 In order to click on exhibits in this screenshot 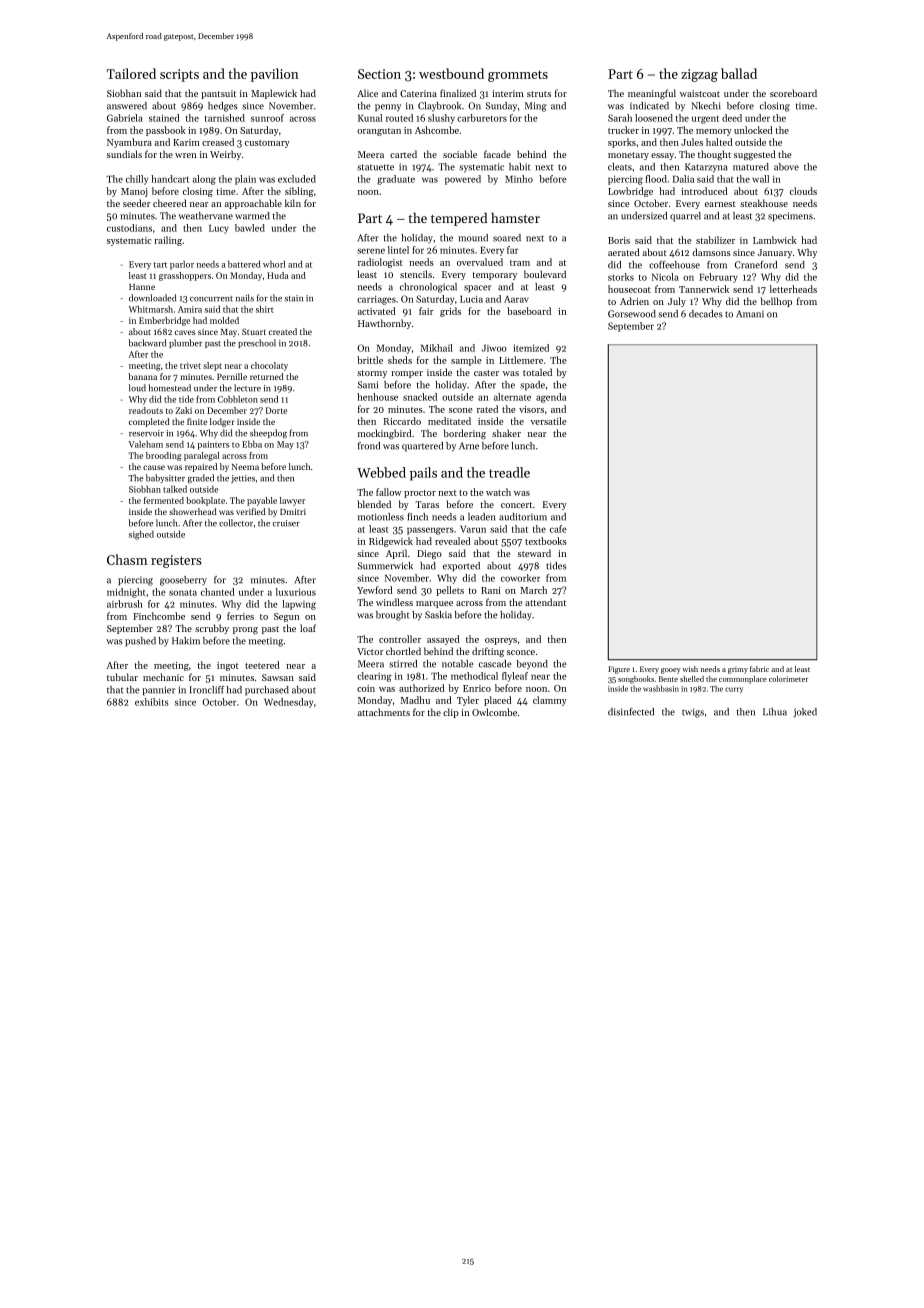, I will do `click(152, 702)`.
